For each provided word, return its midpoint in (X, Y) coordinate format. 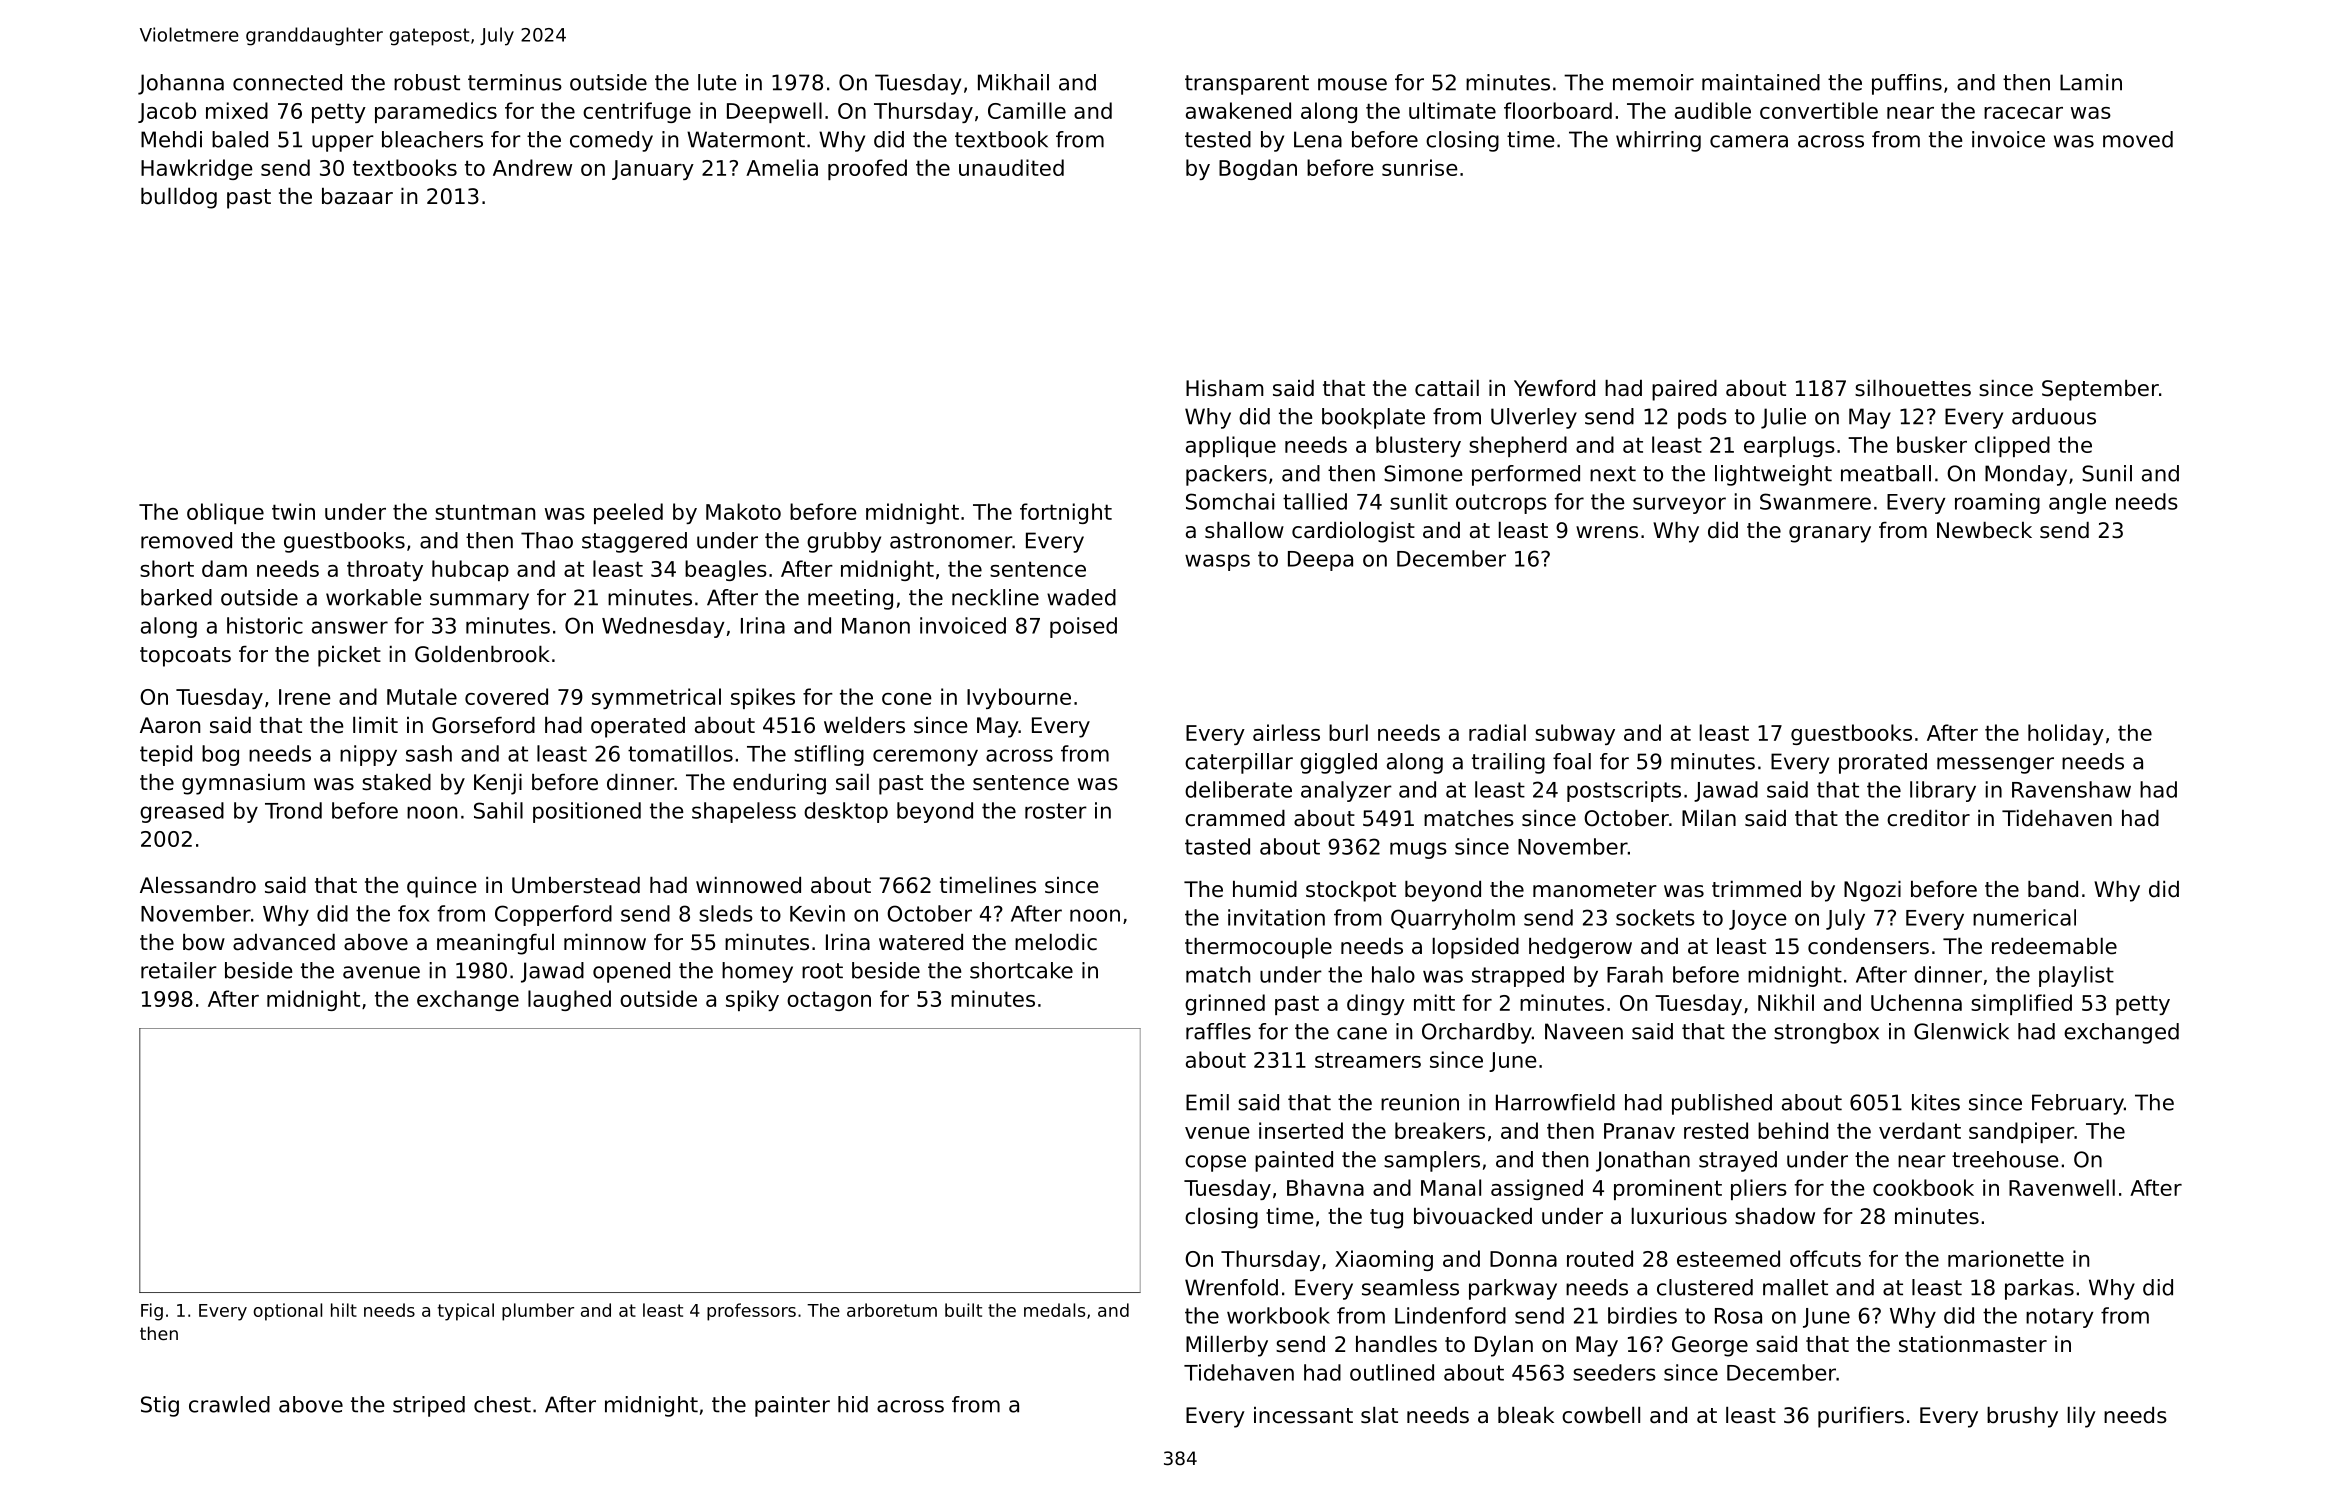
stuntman (485, 512)
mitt (1434, 1002)
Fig (152, 1312)
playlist (2076, 976)
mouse (1352, 84)
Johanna (181, 84)
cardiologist (1353, 532)
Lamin (2091, 82)
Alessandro (198, 885)
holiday (2066, 734)
